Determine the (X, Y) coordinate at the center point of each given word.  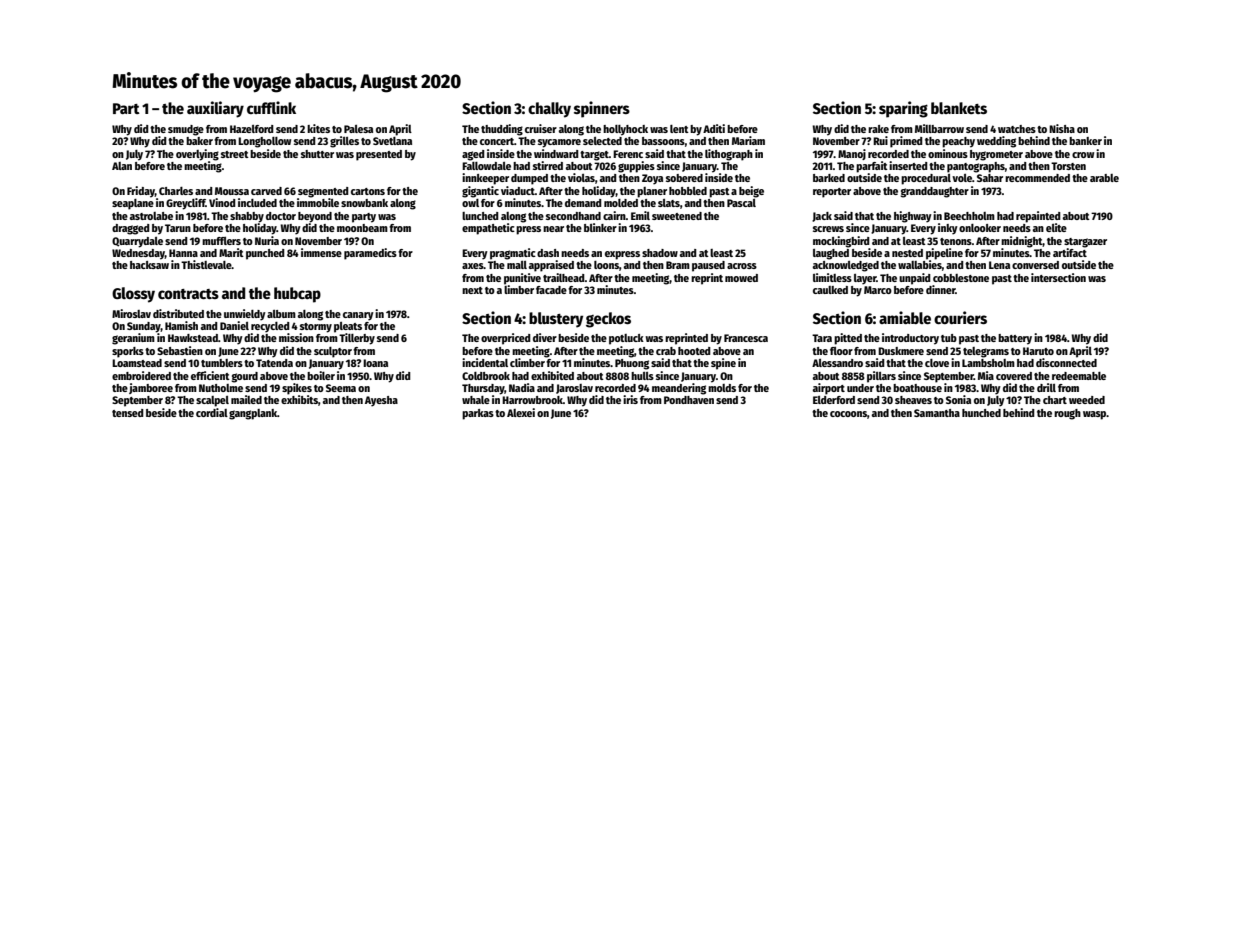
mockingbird (841, 241)
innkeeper (485, 179)
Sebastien (180, 350)
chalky (549, 110)
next (472, 290)
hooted (694, 351)
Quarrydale (137, 242)
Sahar (990, 178)
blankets (959, 108)
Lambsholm (988, 363)
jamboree (151, 388)
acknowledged (846, 266)
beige (751, 192)
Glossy (133, 295)
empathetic (488, 229)
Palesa (358, 129)
